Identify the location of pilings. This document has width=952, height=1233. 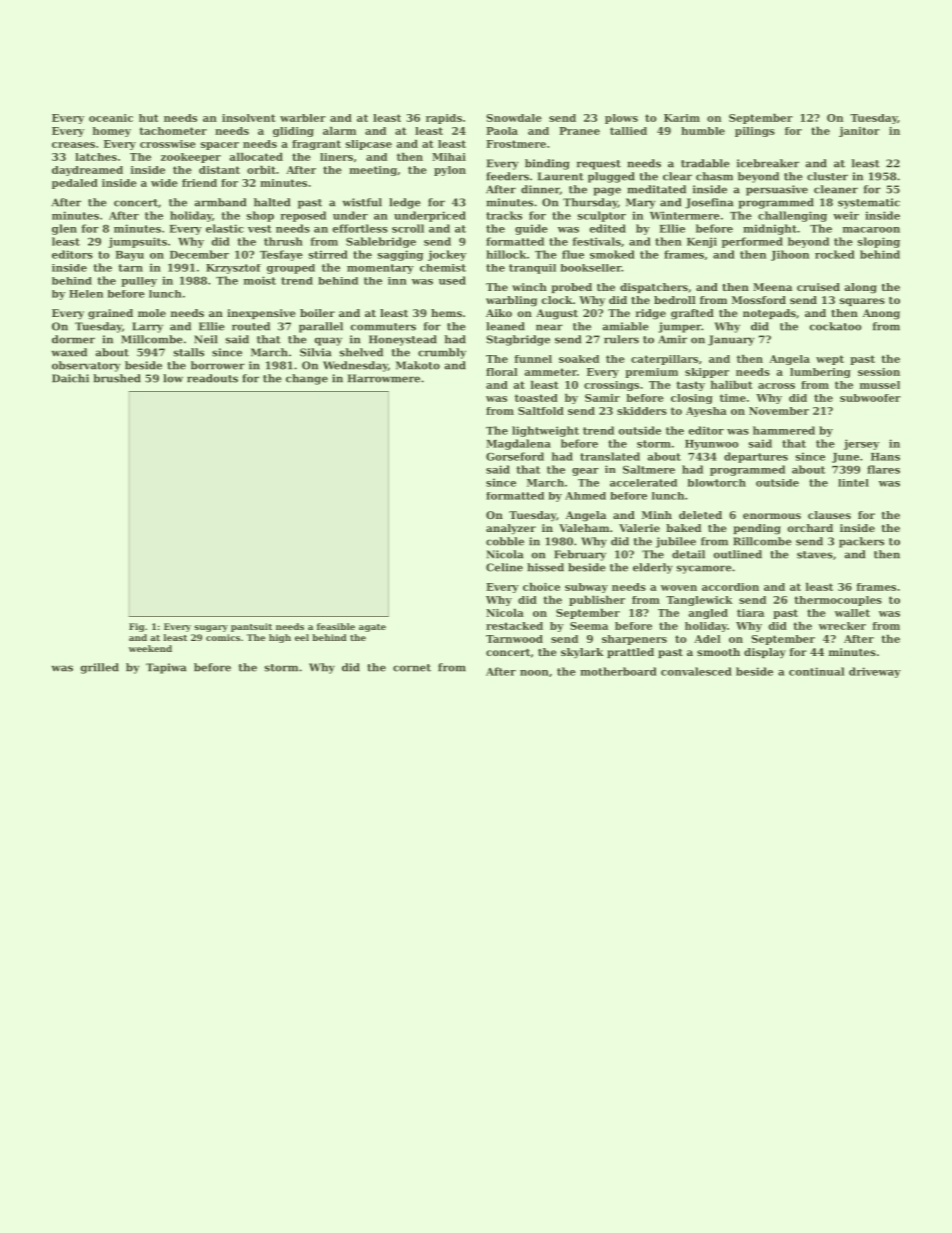
(755, 132).
